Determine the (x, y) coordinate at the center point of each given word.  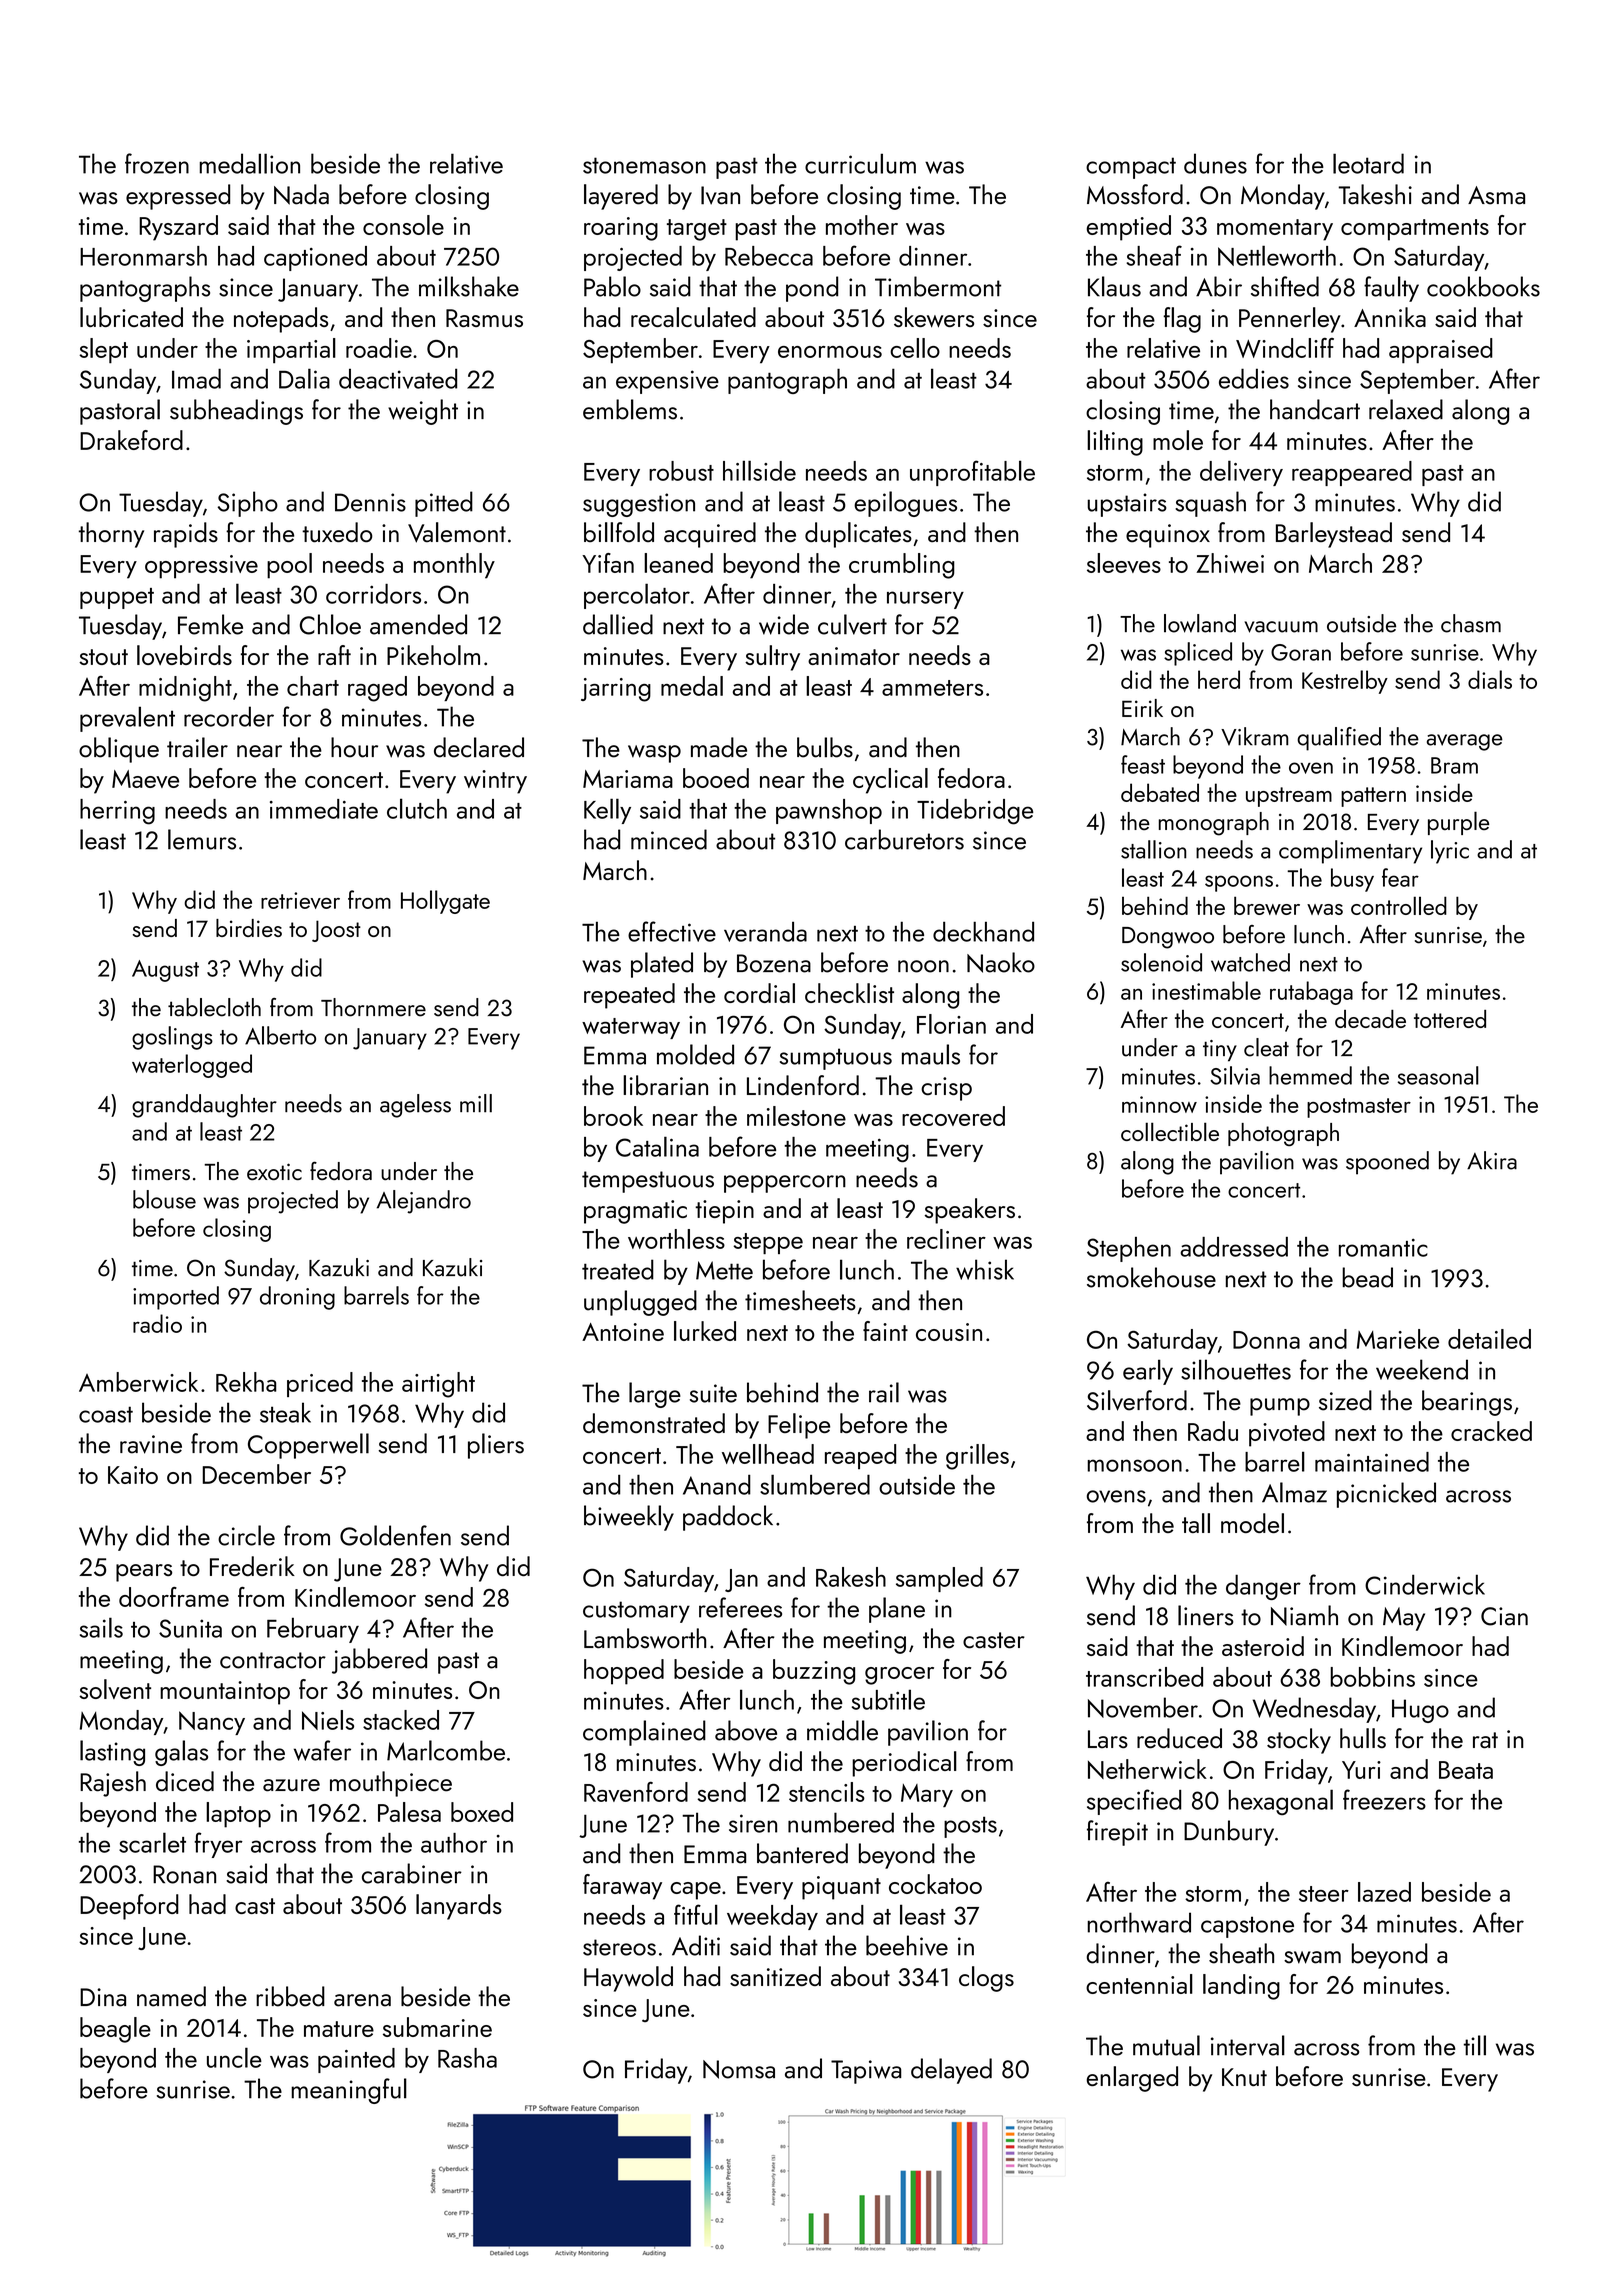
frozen (157, 163)
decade (1370, 1019)
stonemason (644, 165)
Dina (103, 1997)
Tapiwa (866, 2072)
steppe (768, 1243)
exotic (274, 1171)
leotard (1368, 163)
